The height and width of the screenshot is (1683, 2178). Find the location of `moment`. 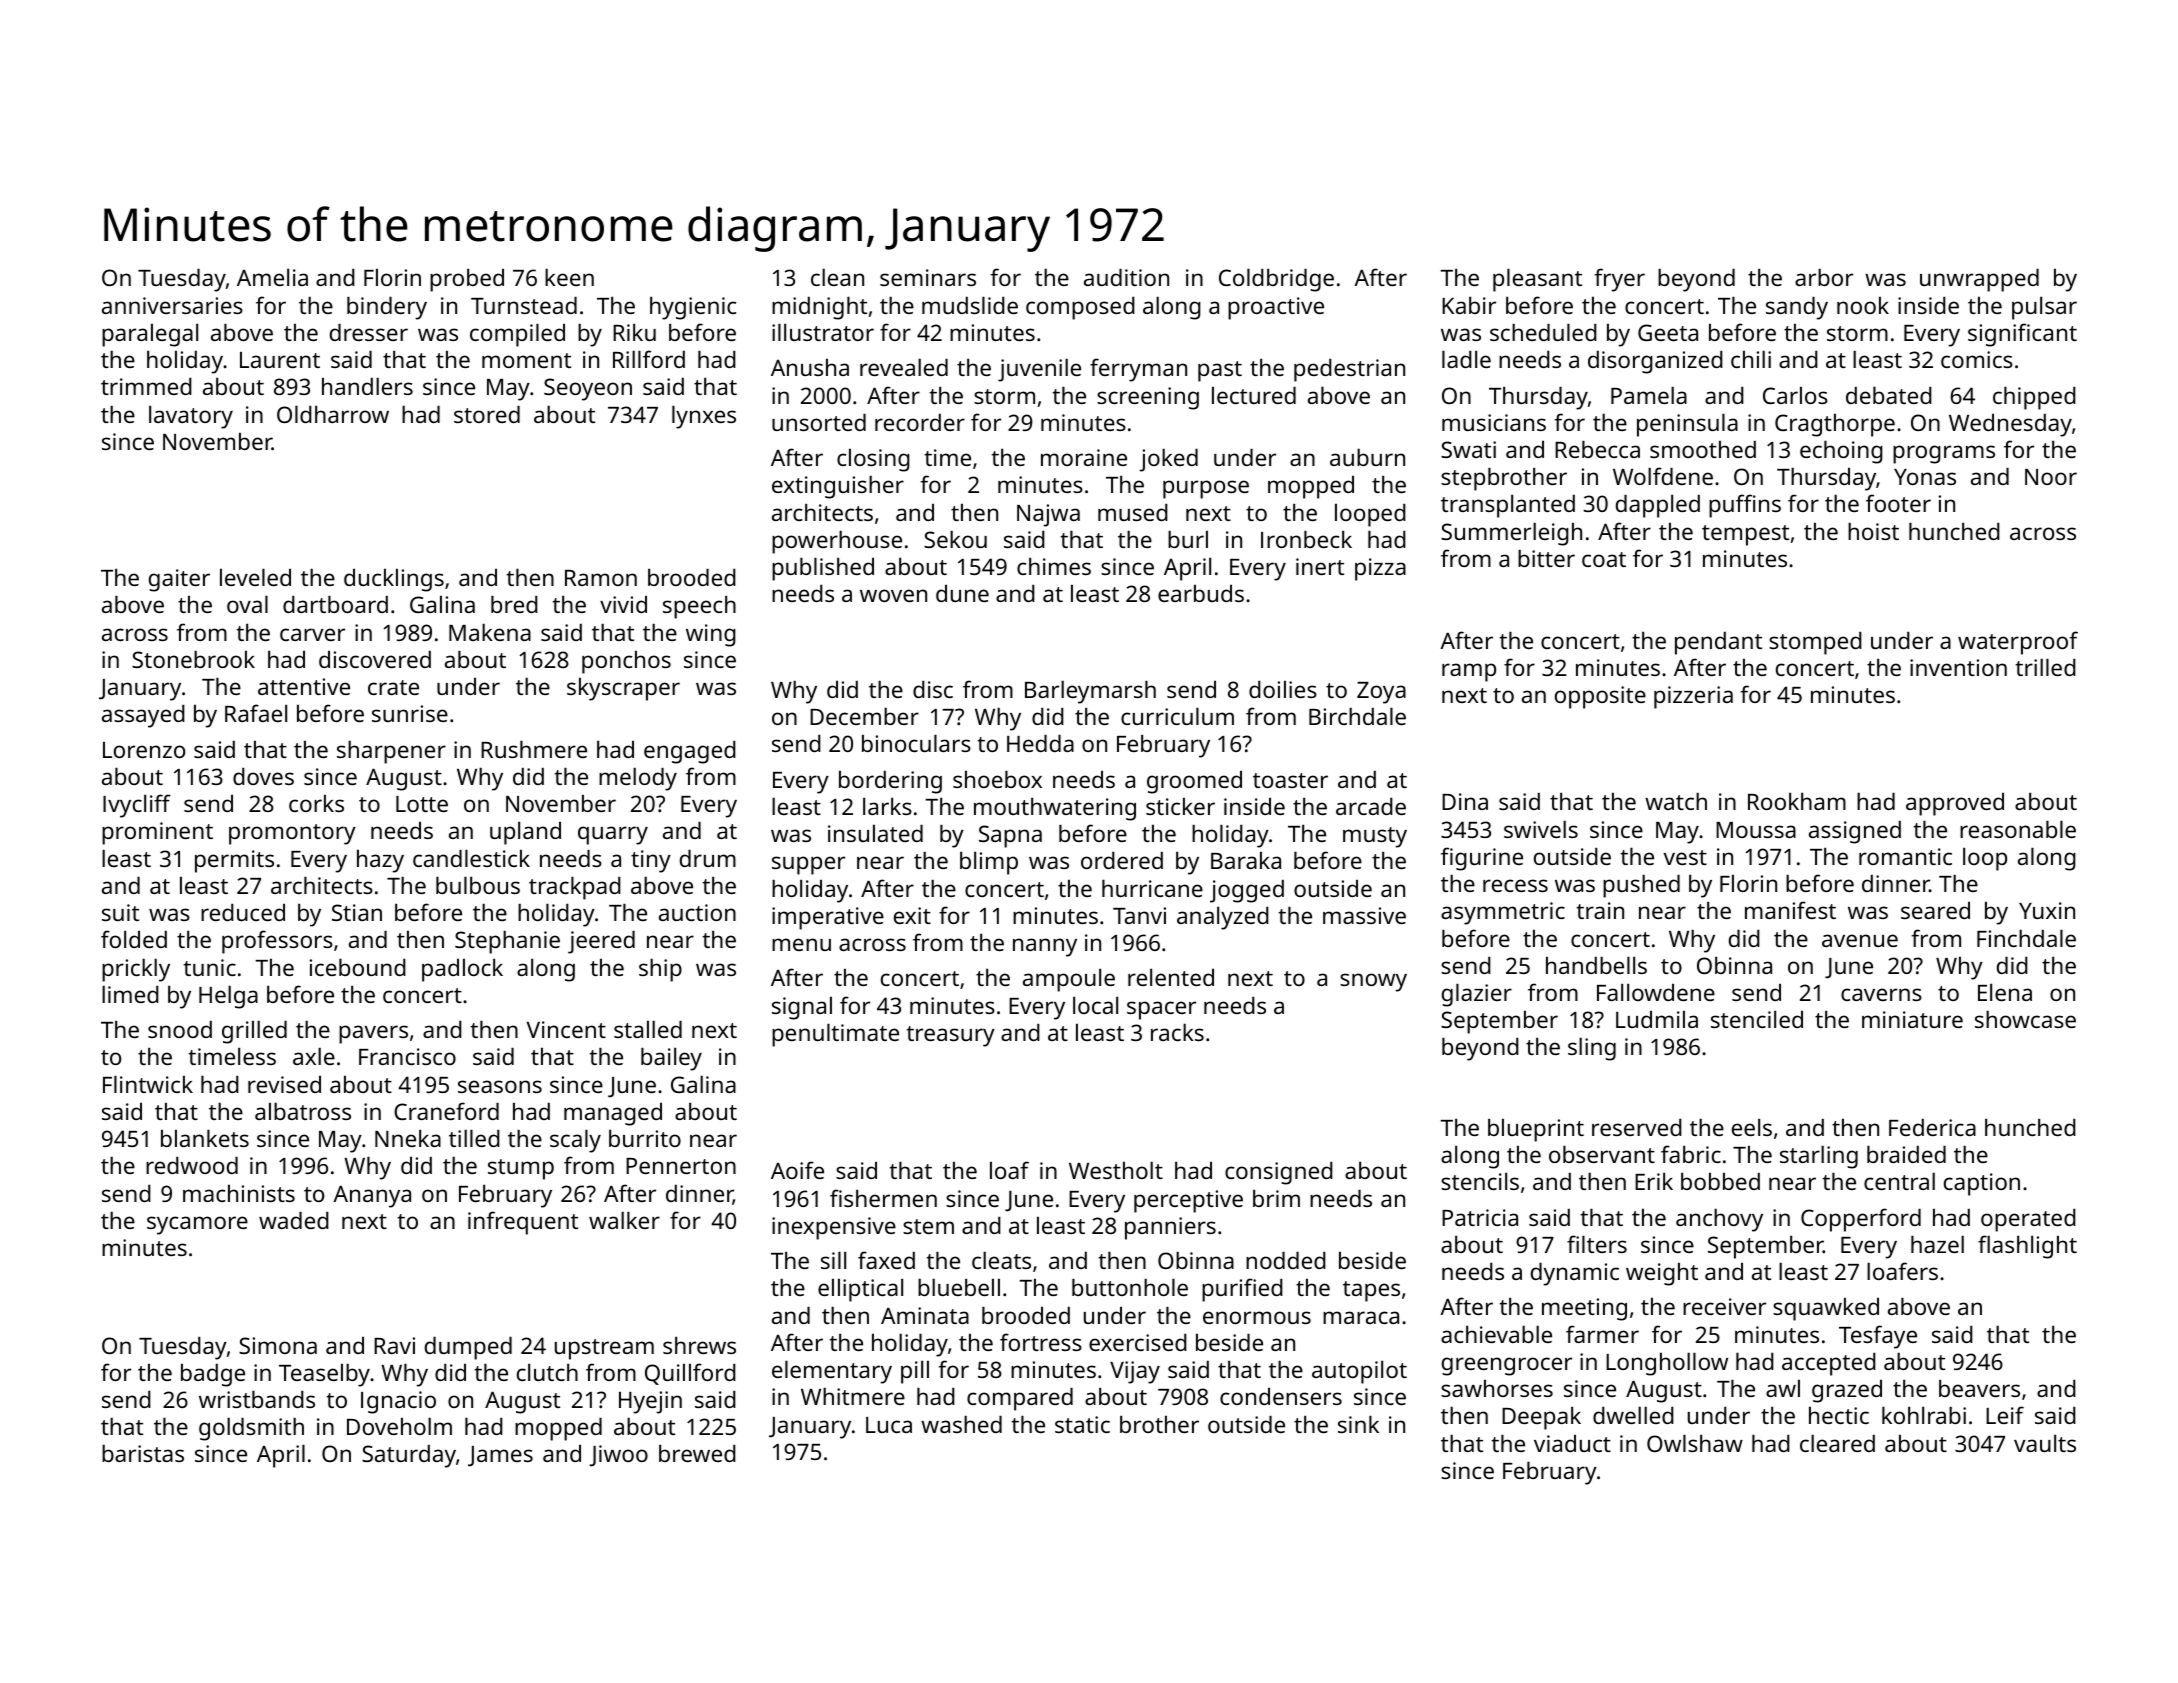

moment is located at coordinates (526, 360).
